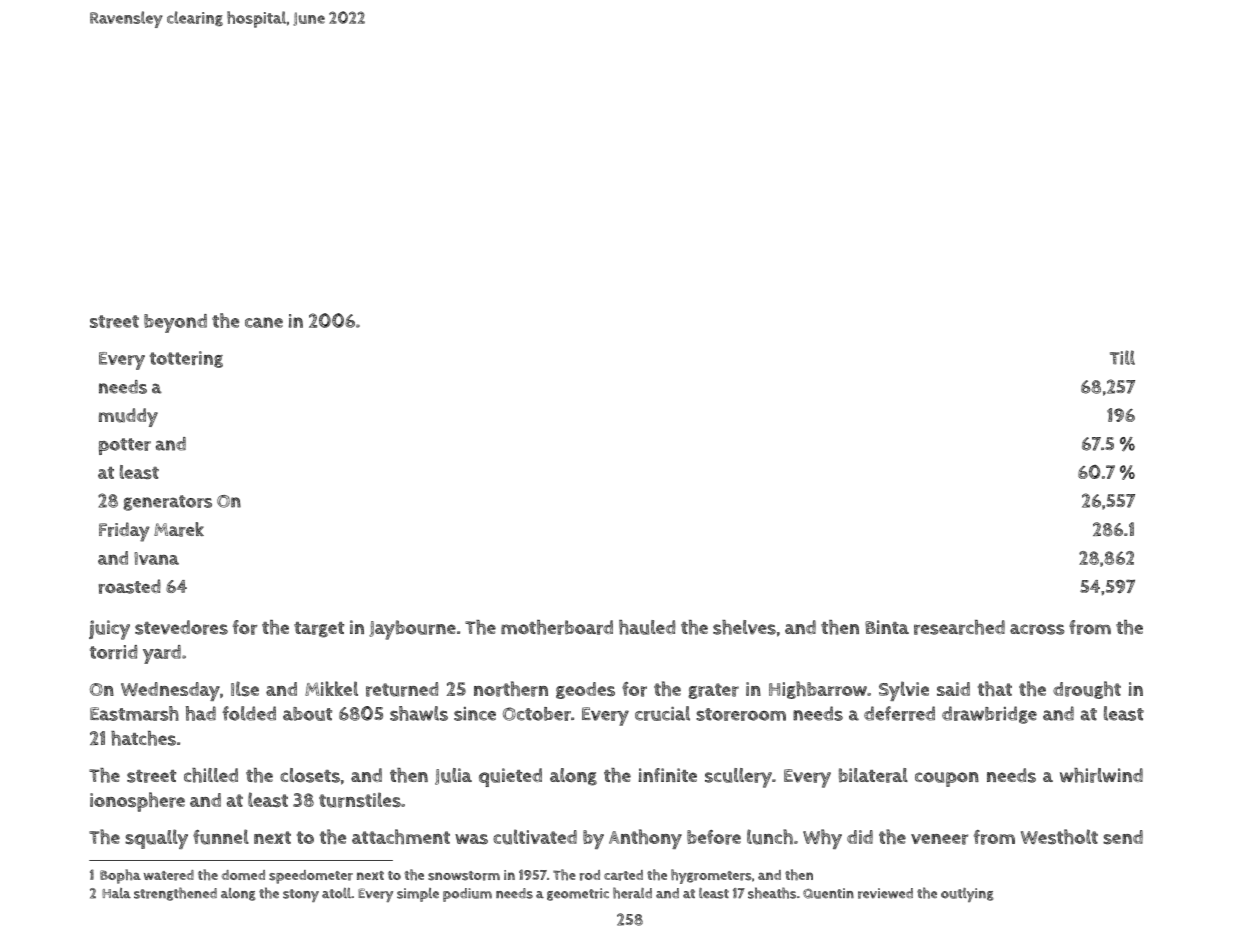 This screenshot has width=1233, height=952. Describe the element at coordinates (590, 875) in the screenshot. I see `rod` at that location.
